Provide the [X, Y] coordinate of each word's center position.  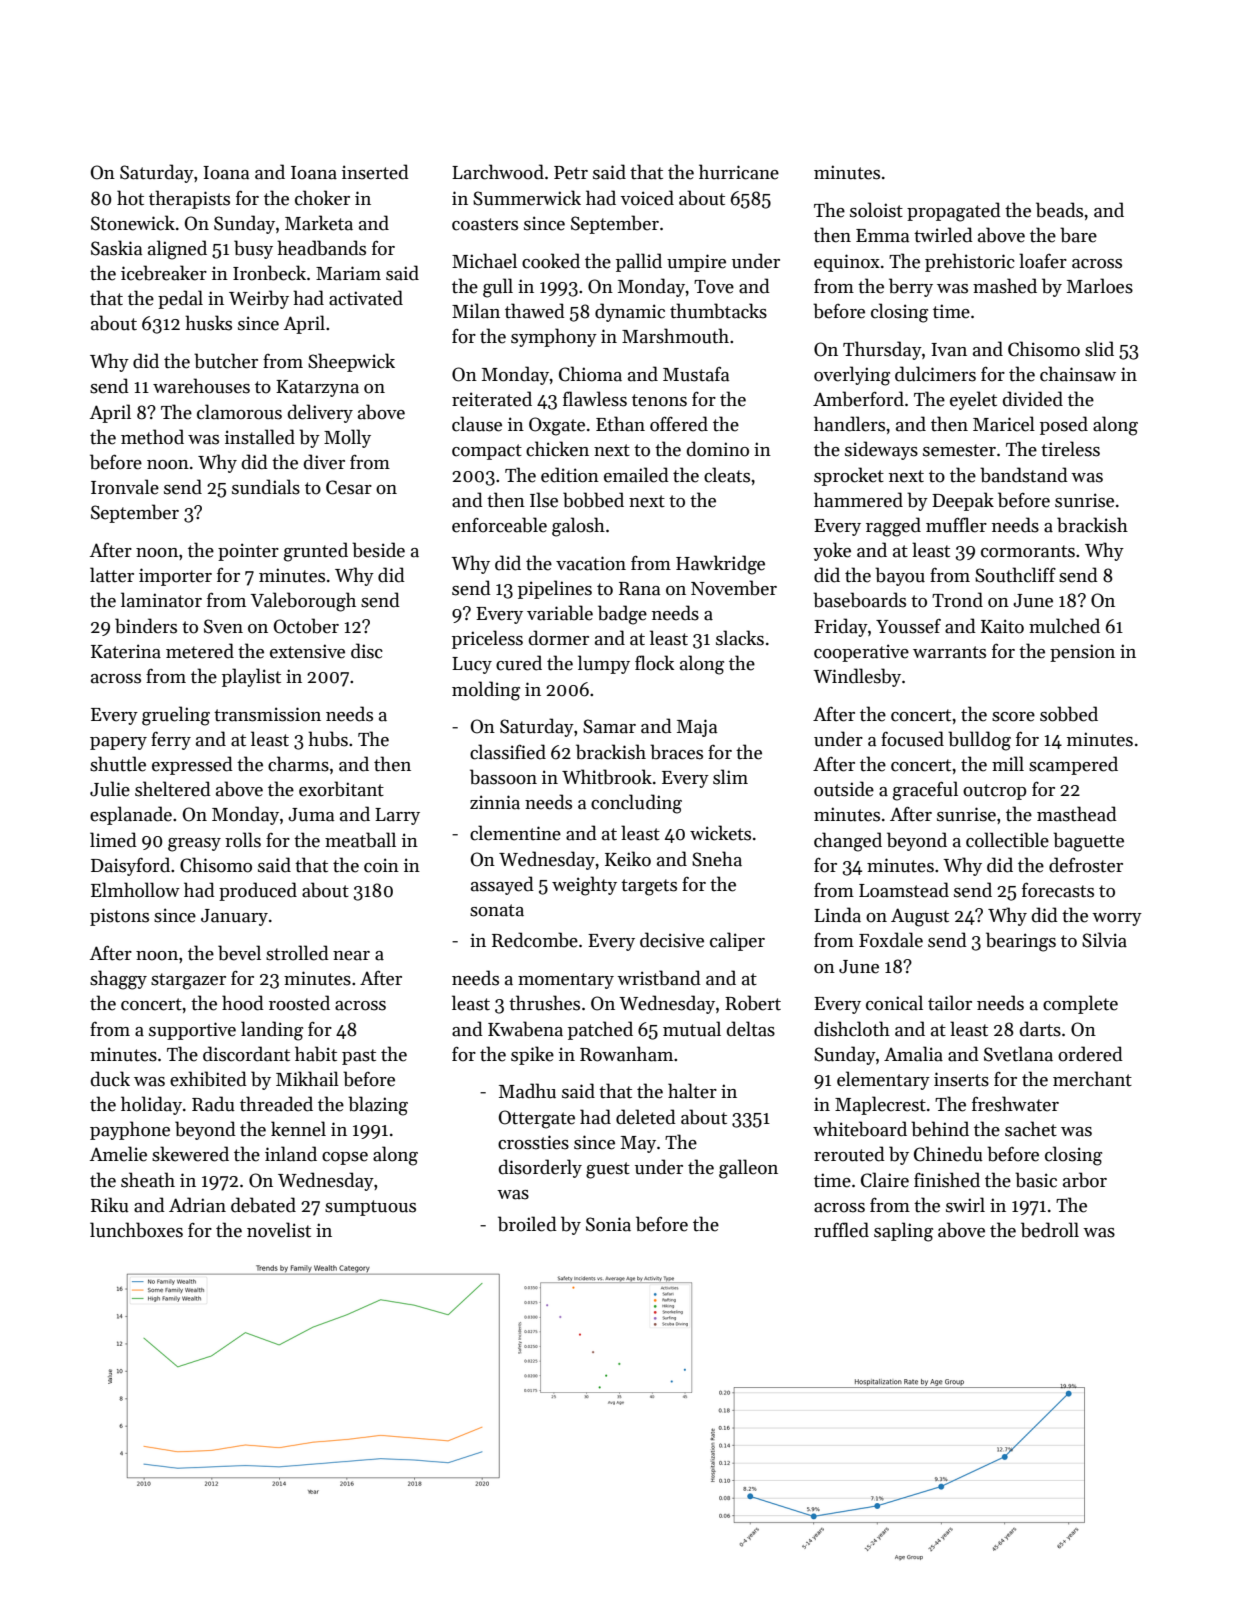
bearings [1021, 942]
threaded [276, 1104]
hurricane [739, 172]
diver [324, 462]
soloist [876, 210]
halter [692, 1091]
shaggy [118, 980]
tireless [1070, 449]
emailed [636, 475]
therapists [189, 199]
